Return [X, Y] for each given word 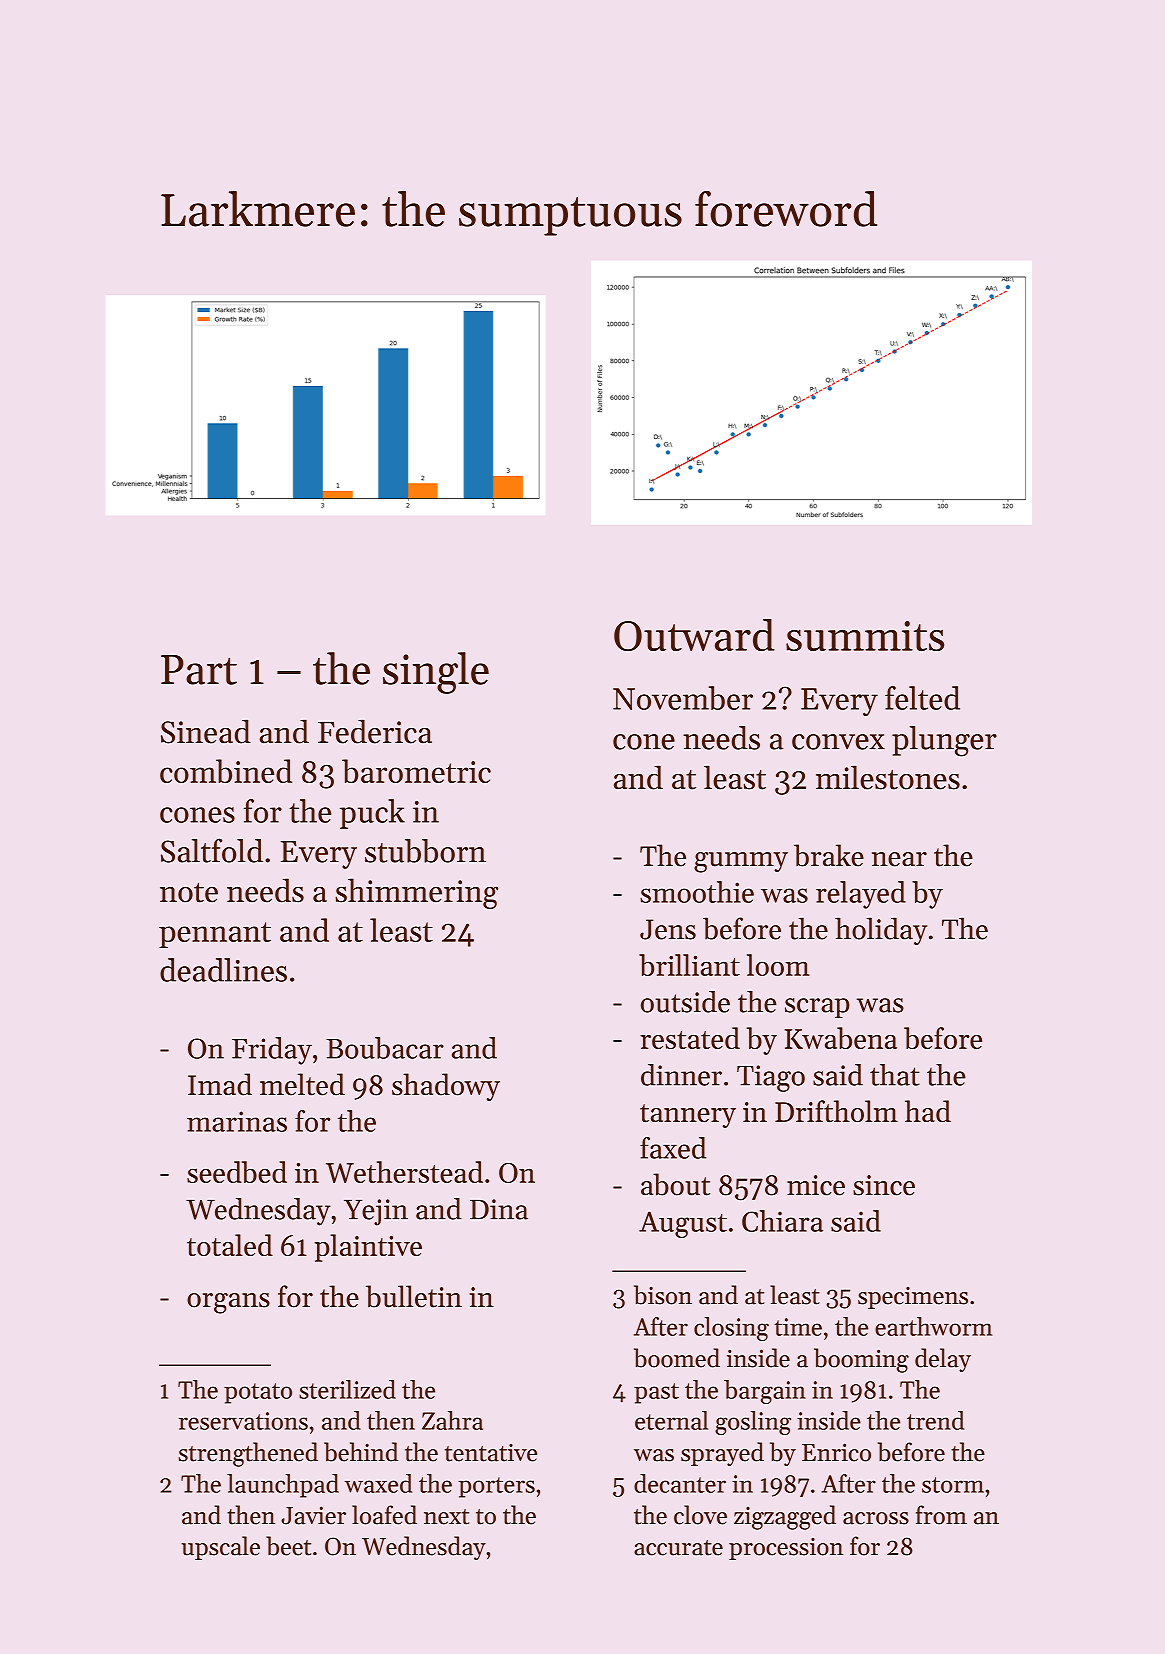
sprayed [722, 1454]
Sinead [206, 731]
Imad [220, 1084]
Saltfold [212, 850]
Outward [694, 635]
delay [943, 1360]
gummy [741, 862]
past [656, 1393]
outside [685, 1002]
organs [228, 1303]
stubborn [425, 851]
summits [865, 636]
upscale [220, 1548]
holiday [881, 931]
